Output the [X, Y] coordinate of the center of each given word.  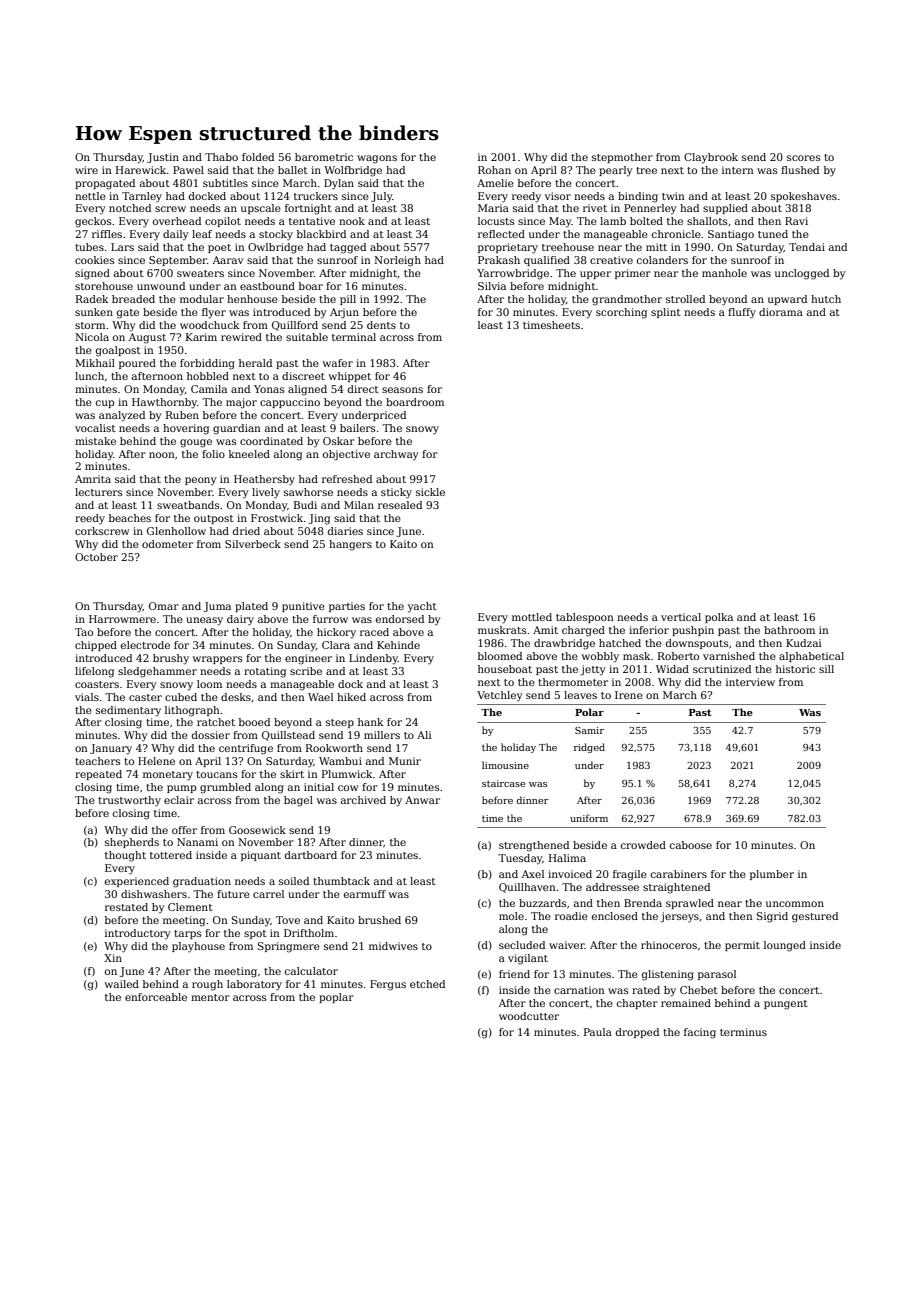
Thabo [221, 157]
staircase [503, 783]
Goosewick [257, 830]
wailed [122, 984]
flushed [800, 170]
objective [346, 455]
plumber [772, 875]
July [381, 197]
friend [514, 974]
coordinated [271, 441]
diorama [781, 312]
